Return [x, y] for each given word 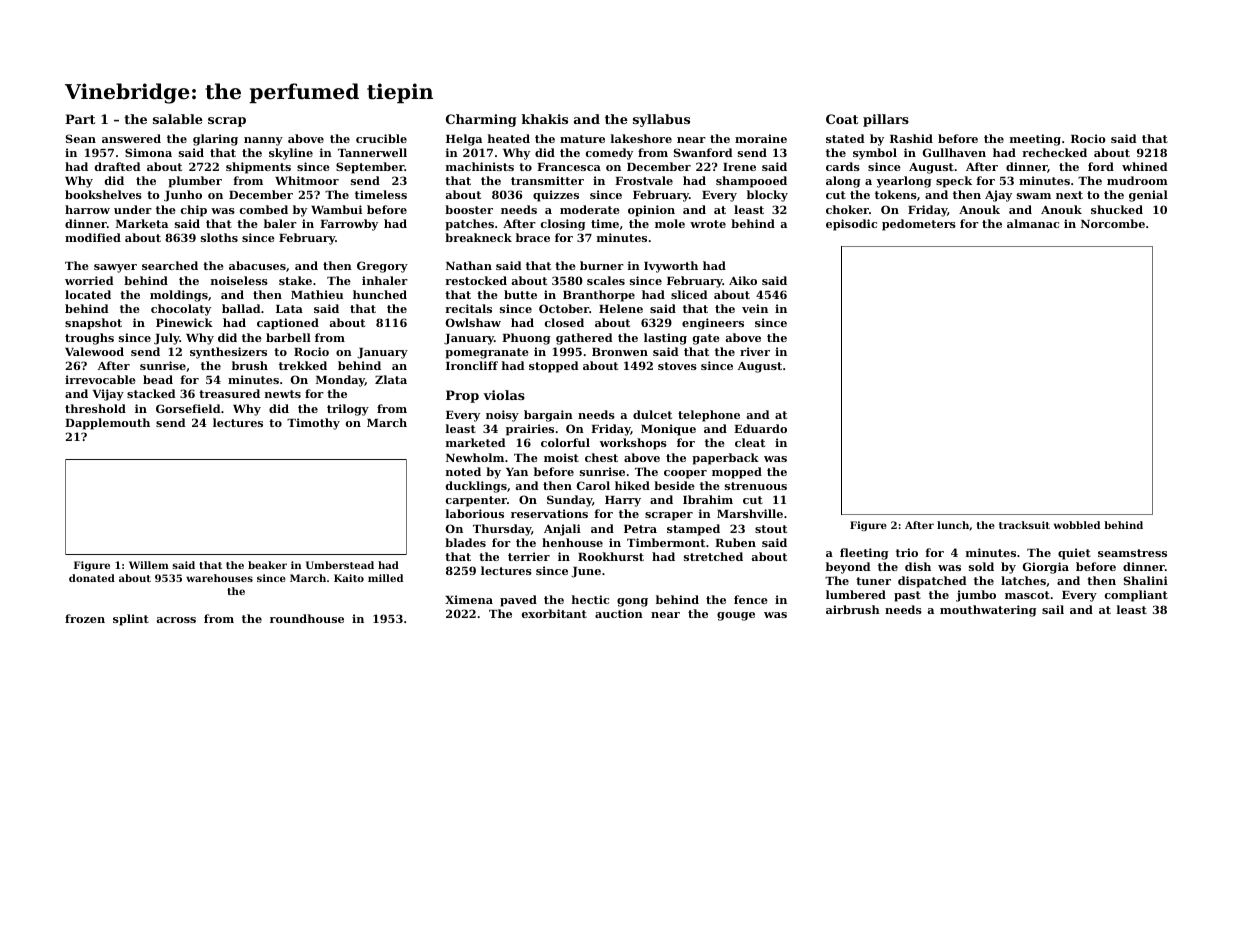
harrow [87, 209]
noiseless [239, 280]
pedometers [919, 225]
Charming [481, 120]
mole [670, 223]
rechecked [1054, 152]
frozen [85, 618]
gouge [736, 616]
